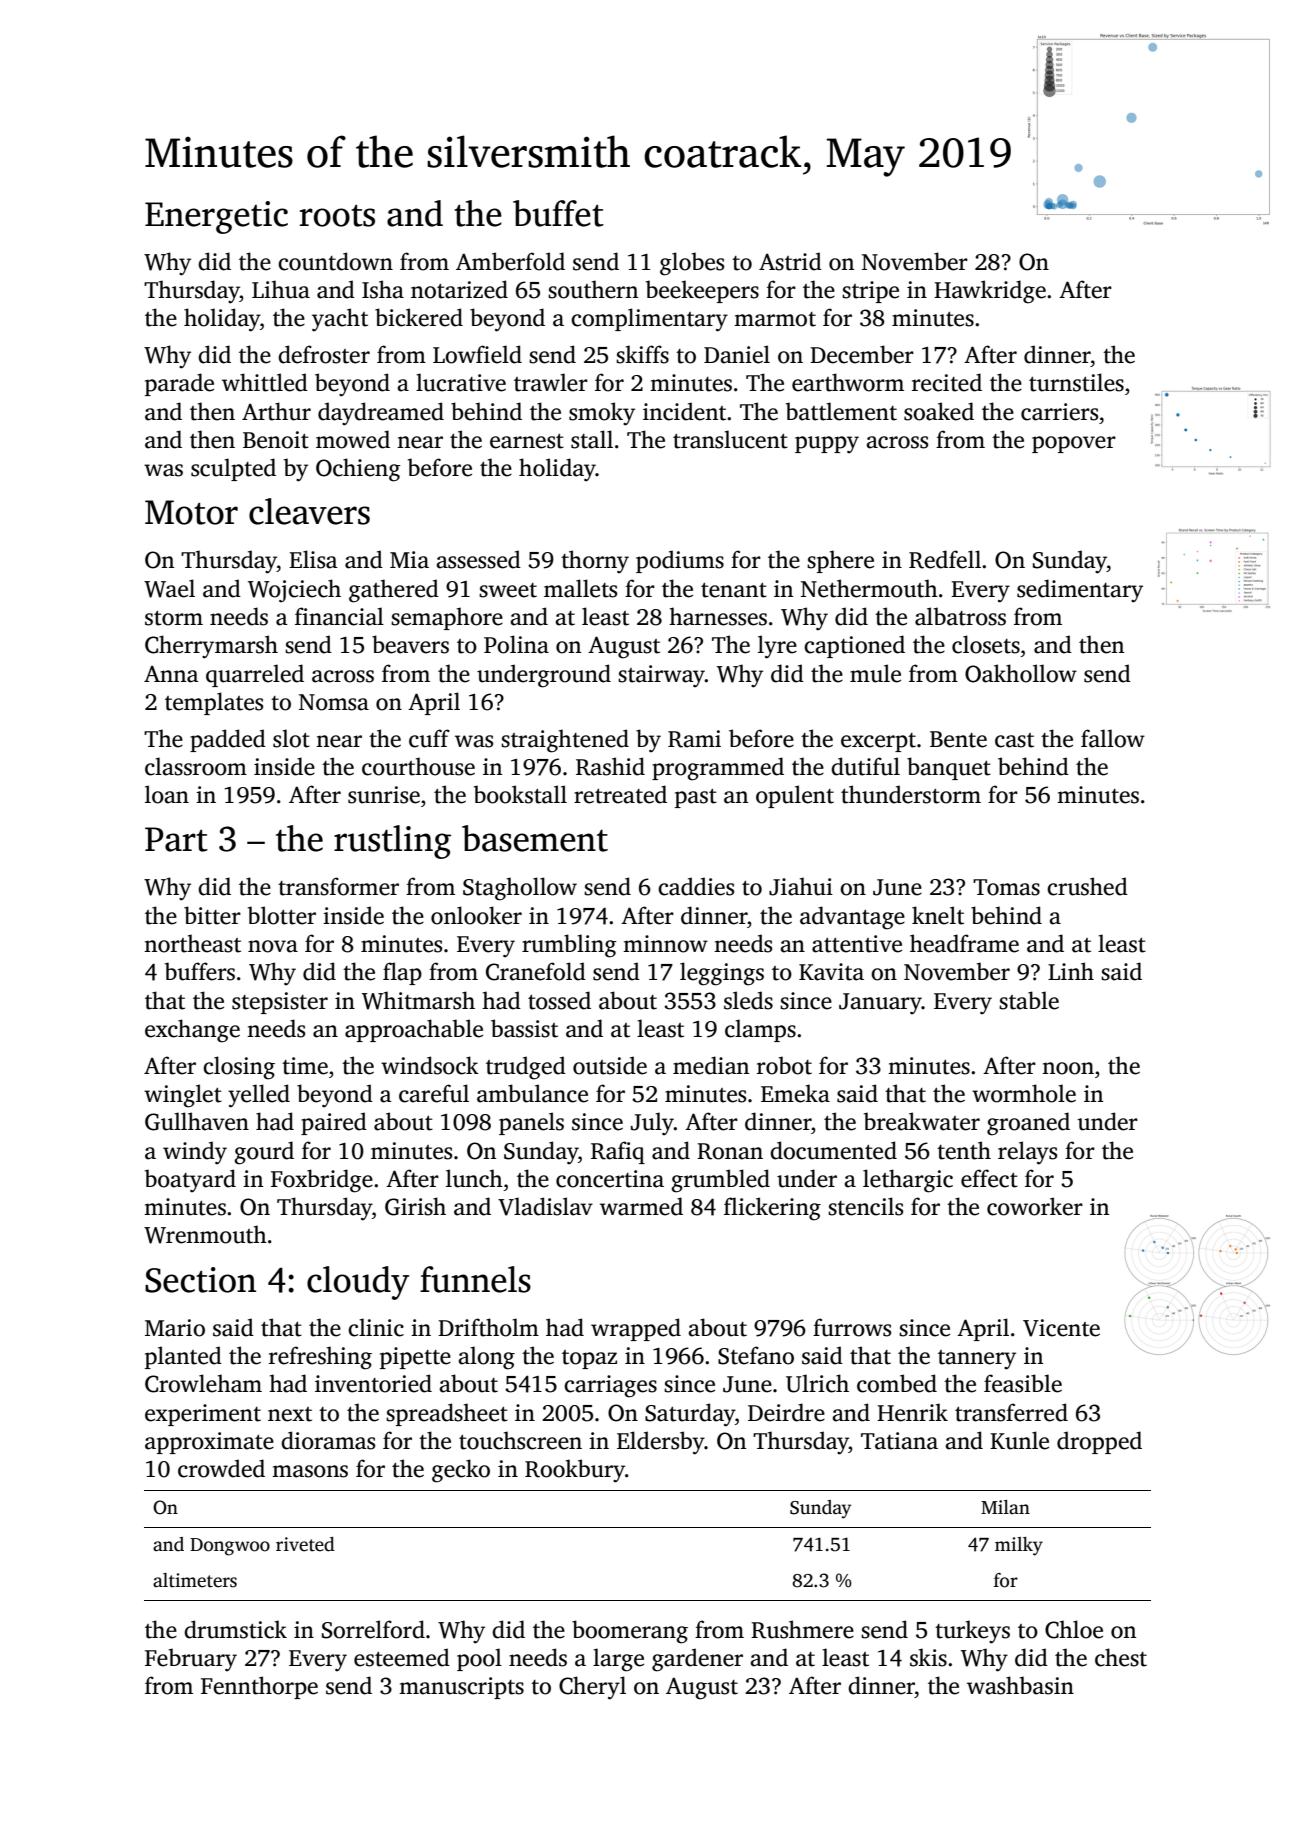  I want to click on rumbling, so click(569, 946).
